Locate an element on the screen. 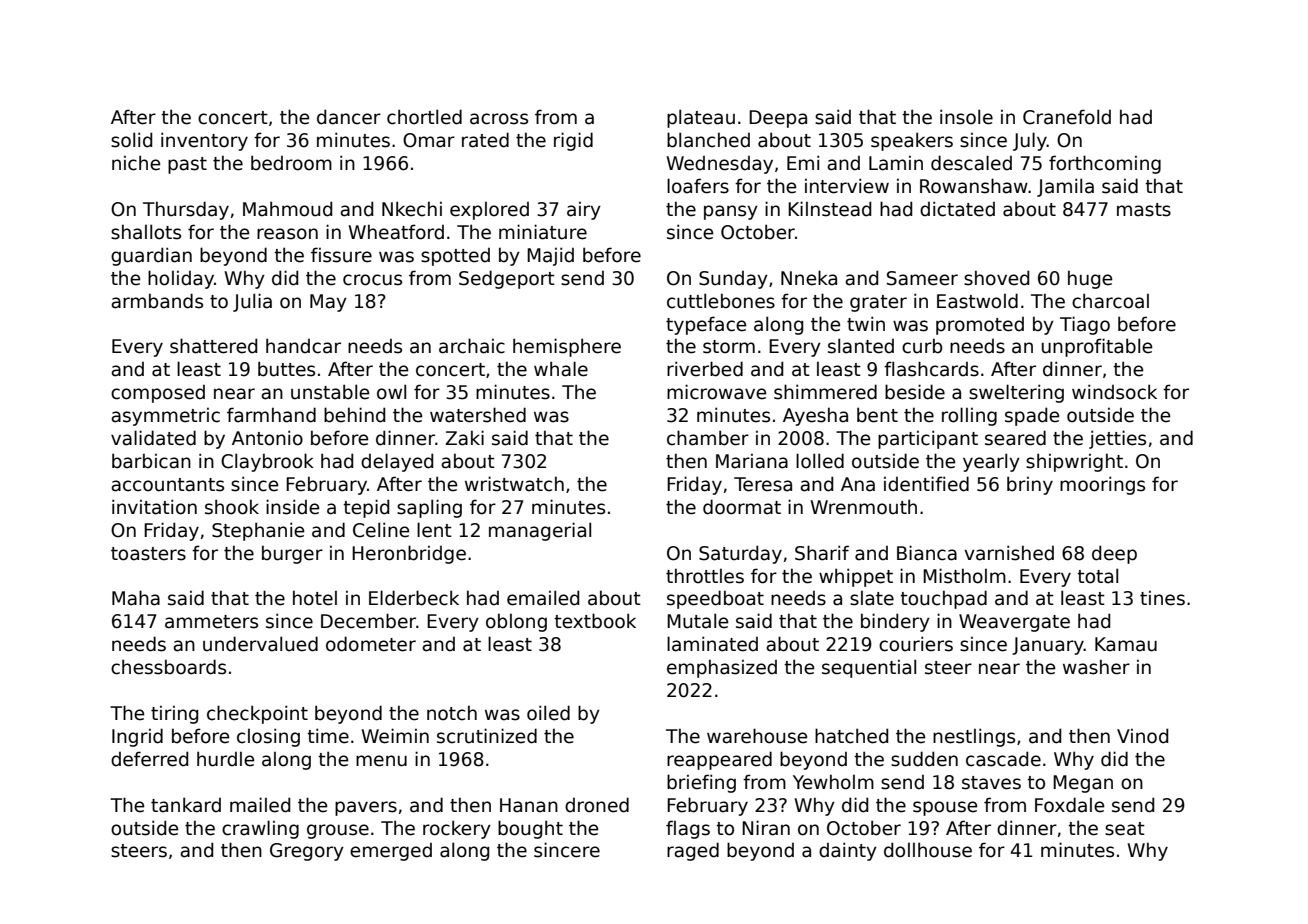 The width and height of the screenshot is (1308, 924). archaic is located at coordinates (472, 346).
